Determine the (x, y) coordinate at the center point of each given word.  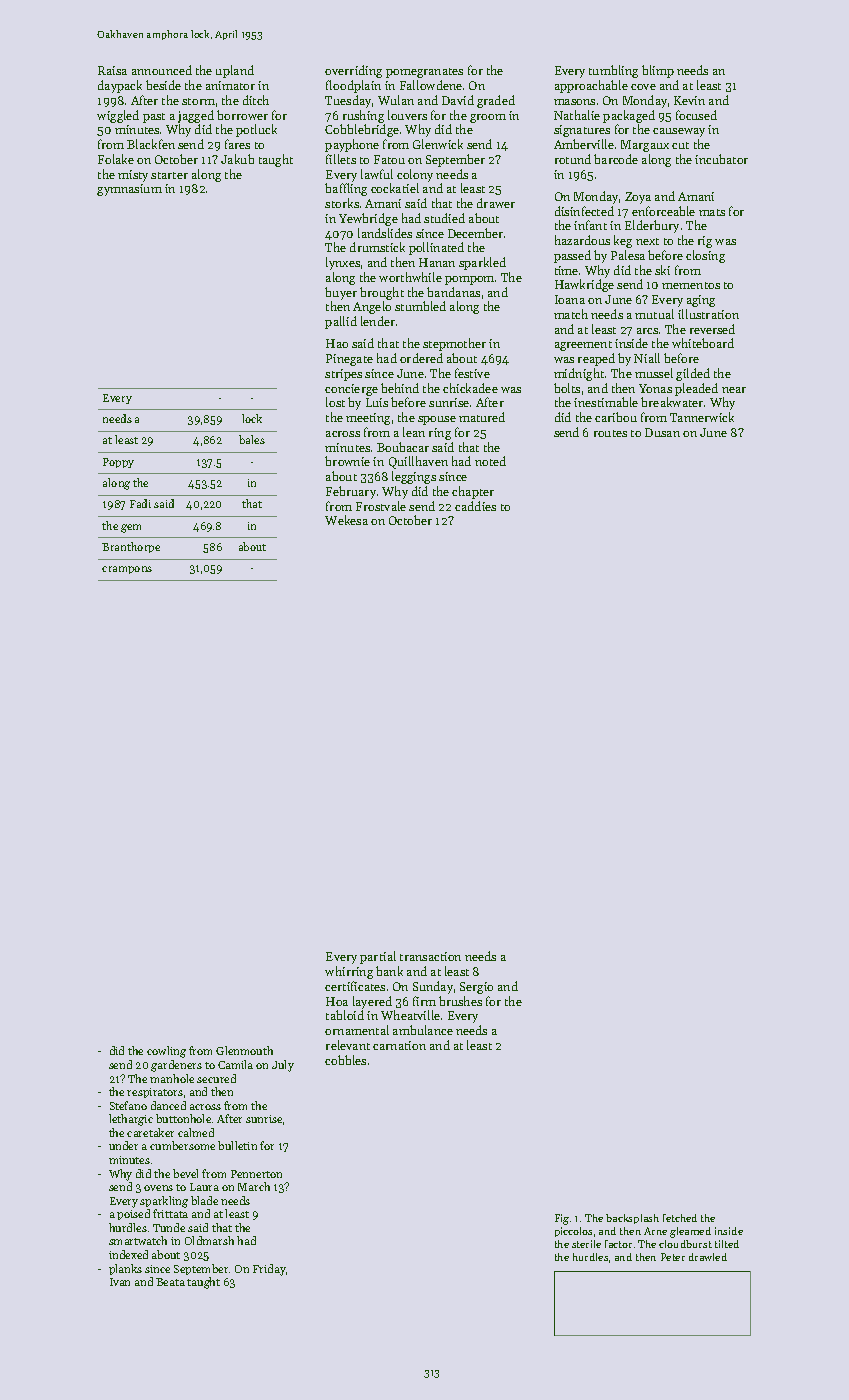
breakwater (672, 402)
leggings (414, 477)
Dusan (662, 432)
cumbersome (182, 1145)
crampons (127, 570)
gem (131, 528)
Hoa (337, 1001)
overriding (353, 71)
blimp (658, 71)
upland (235, 71)
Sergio (476, 988)
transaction (430, 956)
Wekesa (346, 520)
